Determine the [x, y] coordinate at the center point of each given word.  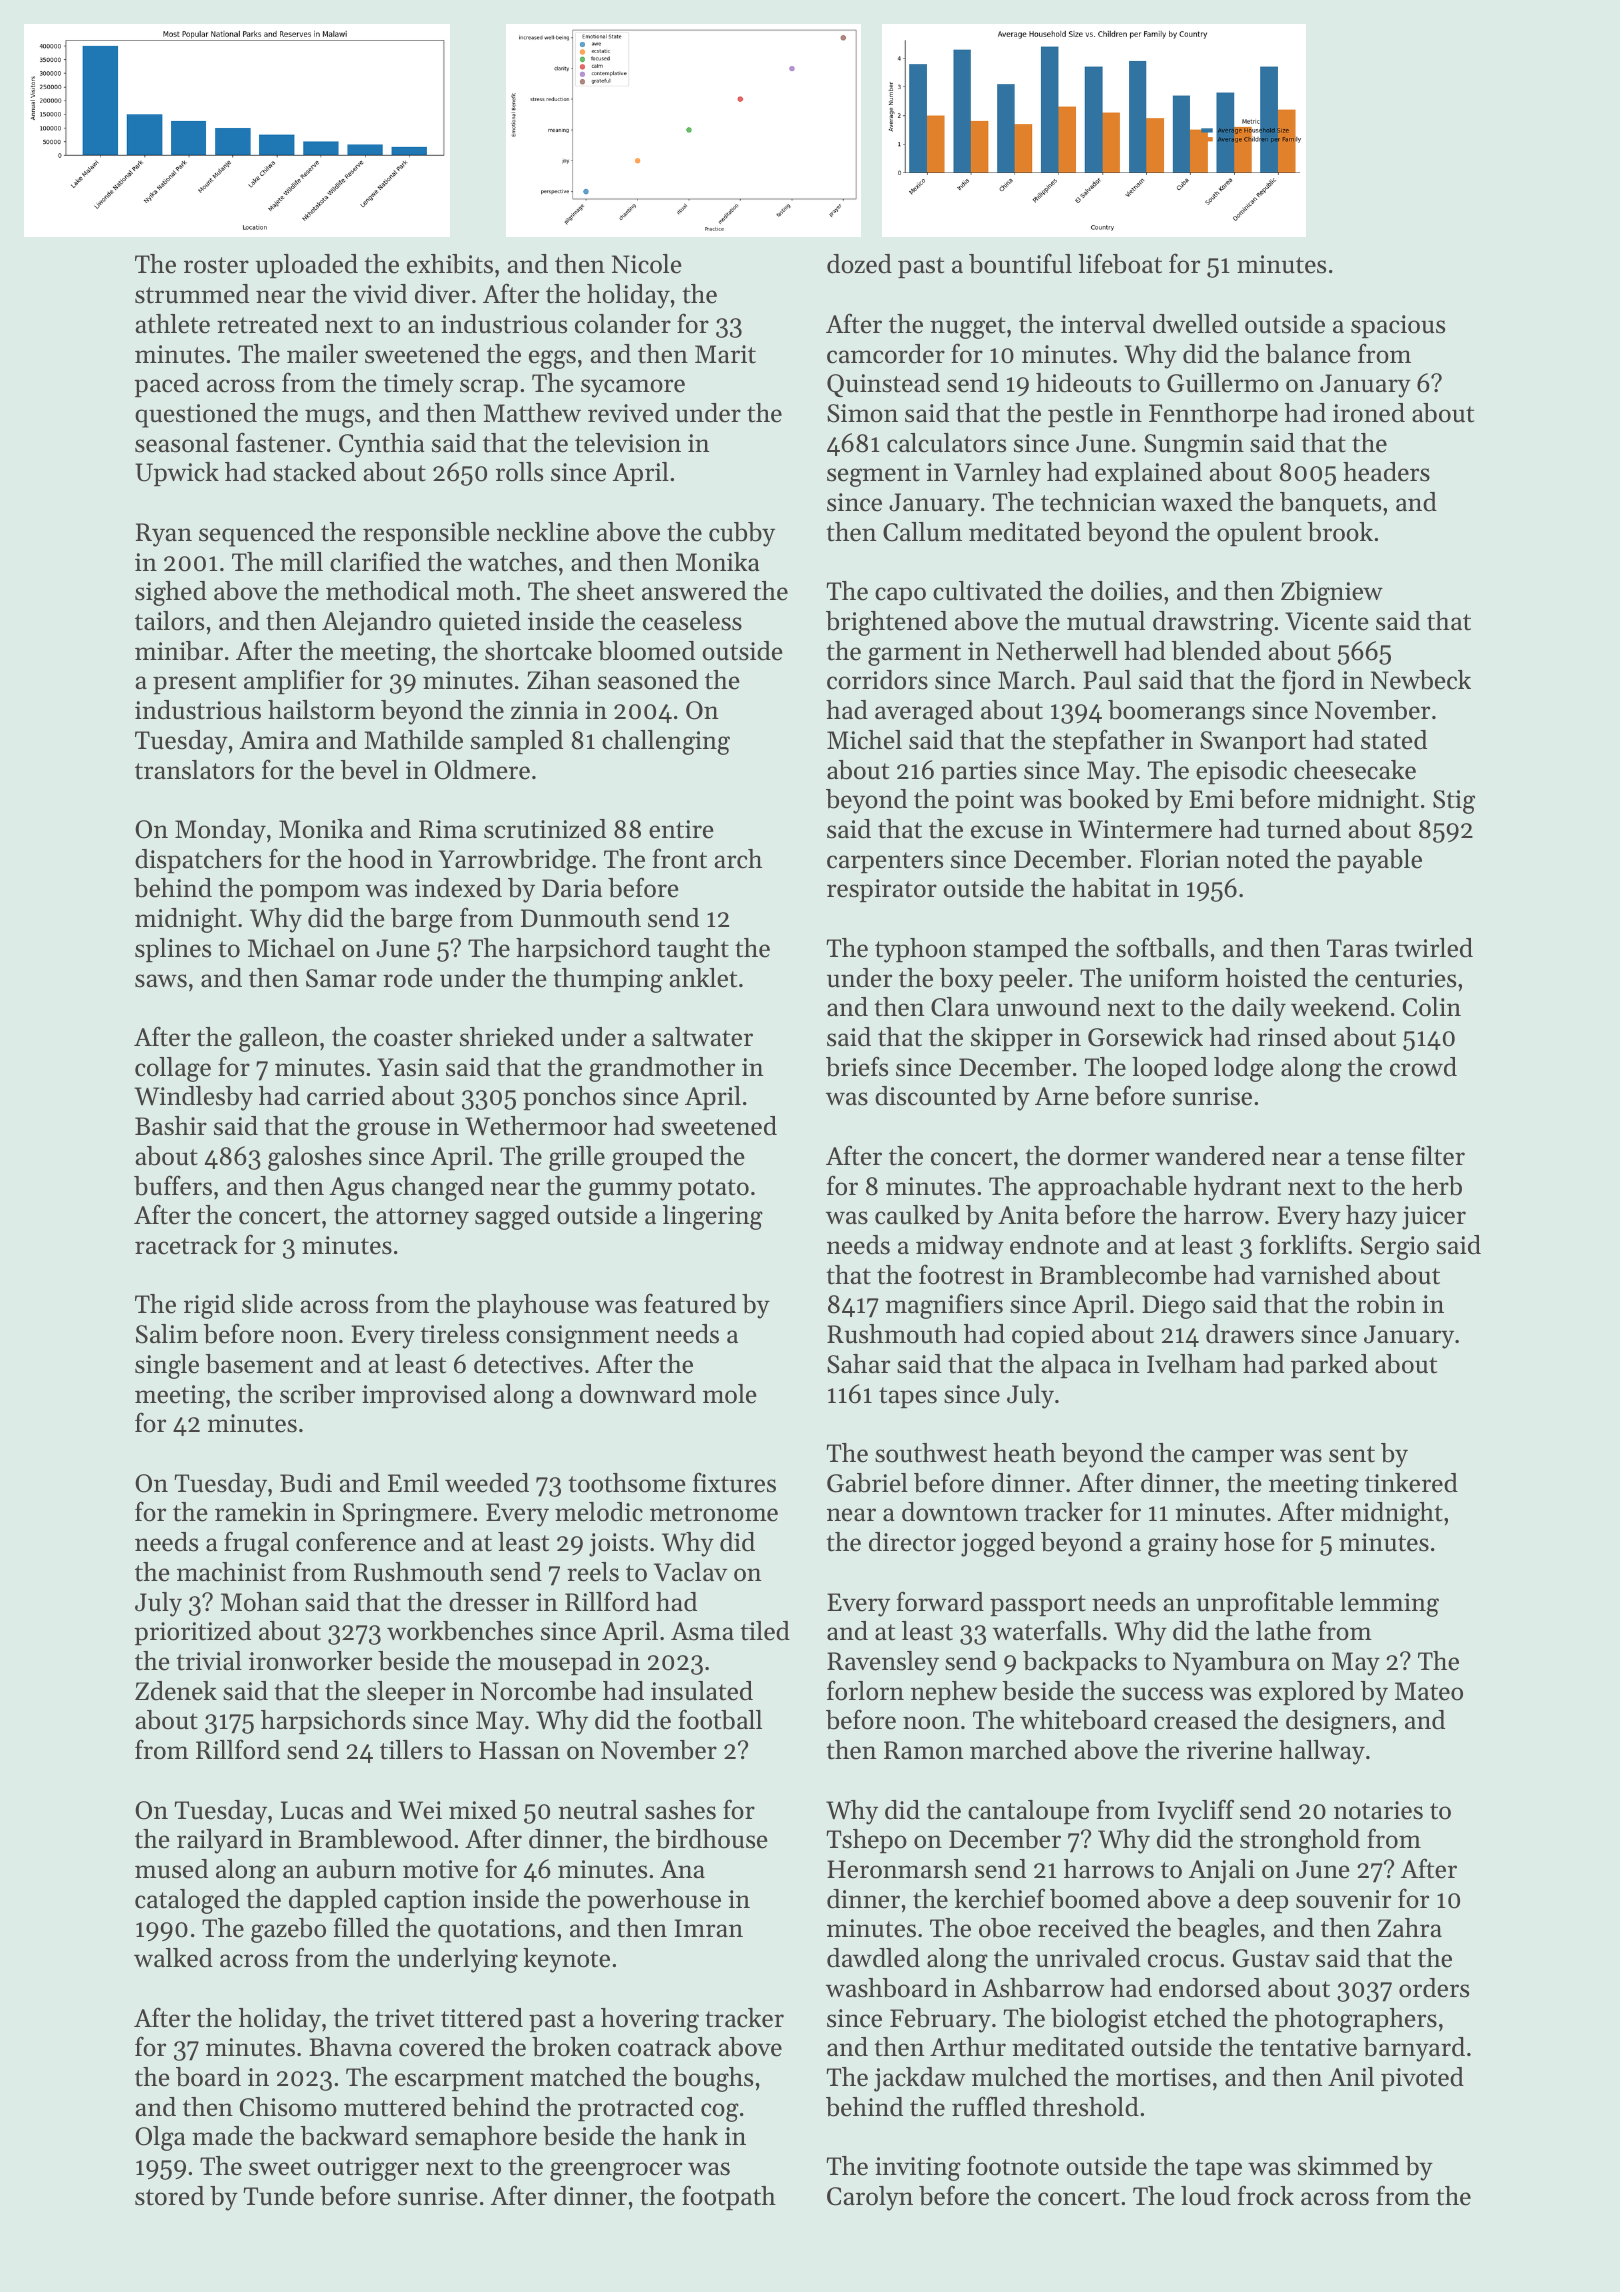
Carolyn [870, 2198]
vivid [380, 294]
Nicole [647, 264]
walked [173, 1958]
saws [161, 981]
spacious [1398, 326]
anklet [703, 978]
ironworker [310, 1661]
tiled [765, 1631]
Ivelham [1192, 1364]
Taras [1357, 948]
